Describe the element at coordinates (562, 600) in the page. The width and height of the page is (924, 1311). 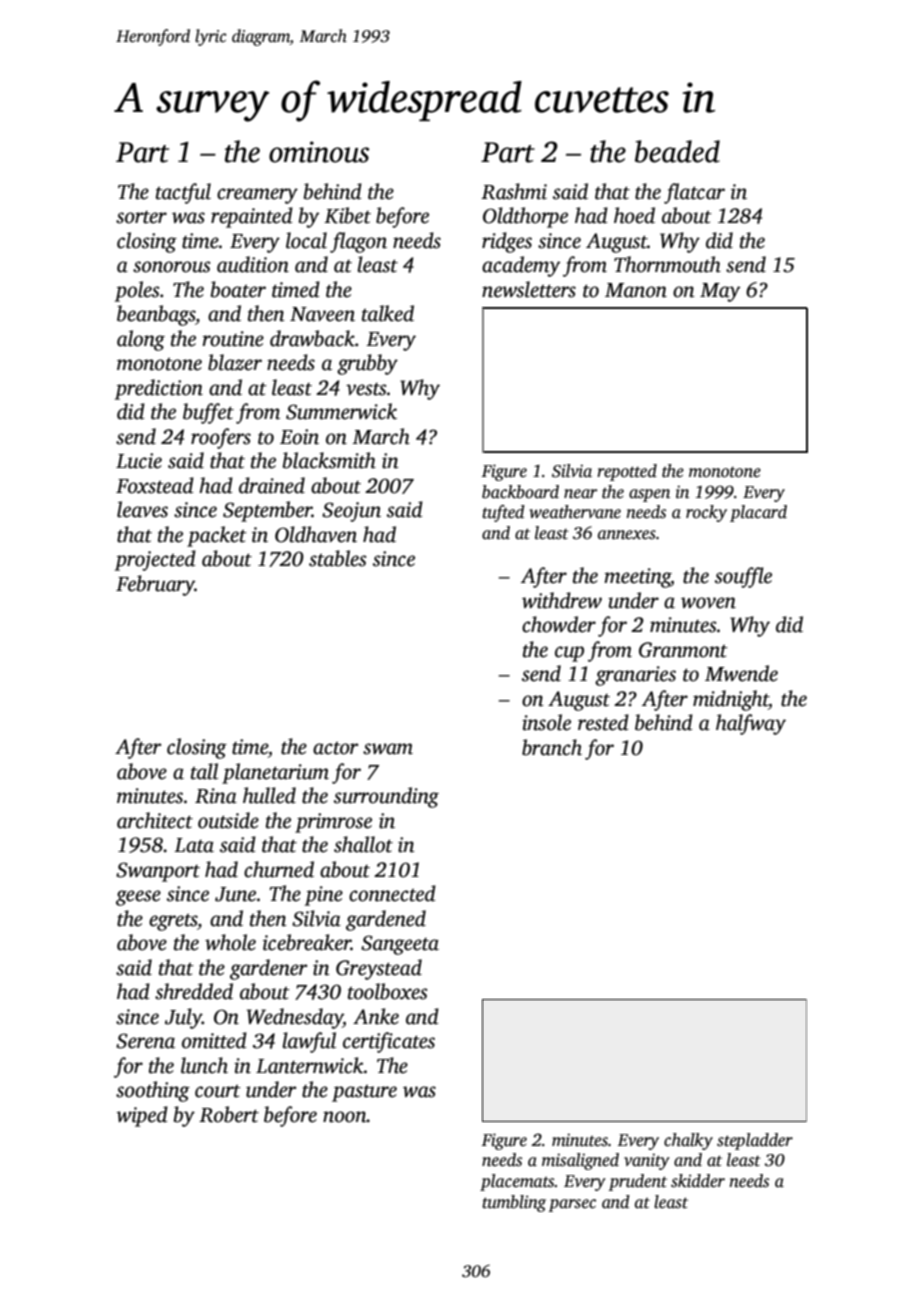
I see `withdrew` at that location.
